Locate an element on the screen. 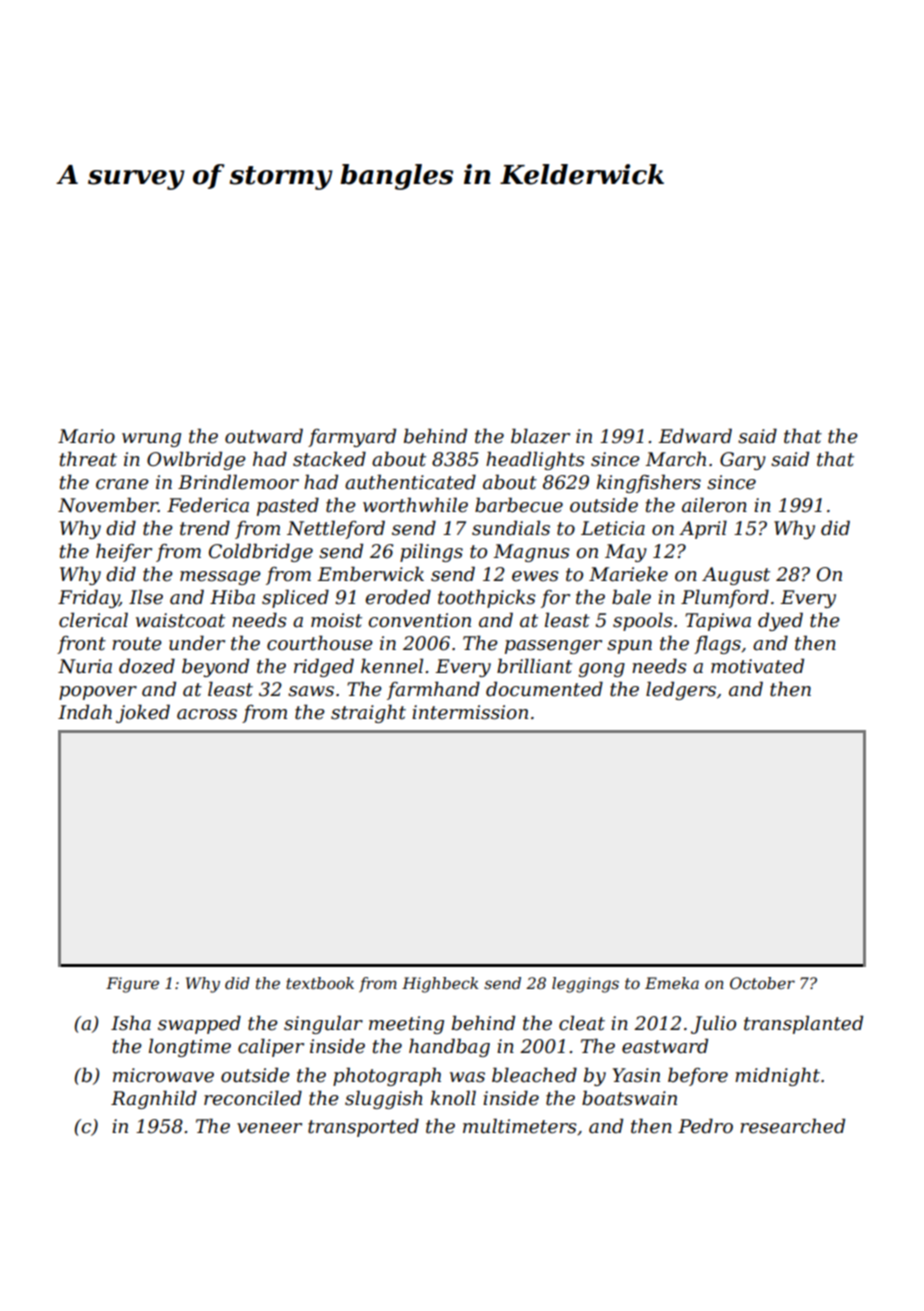 This screenshot has width=924, height=1311. researched is located at coordinates (792, 1126).
